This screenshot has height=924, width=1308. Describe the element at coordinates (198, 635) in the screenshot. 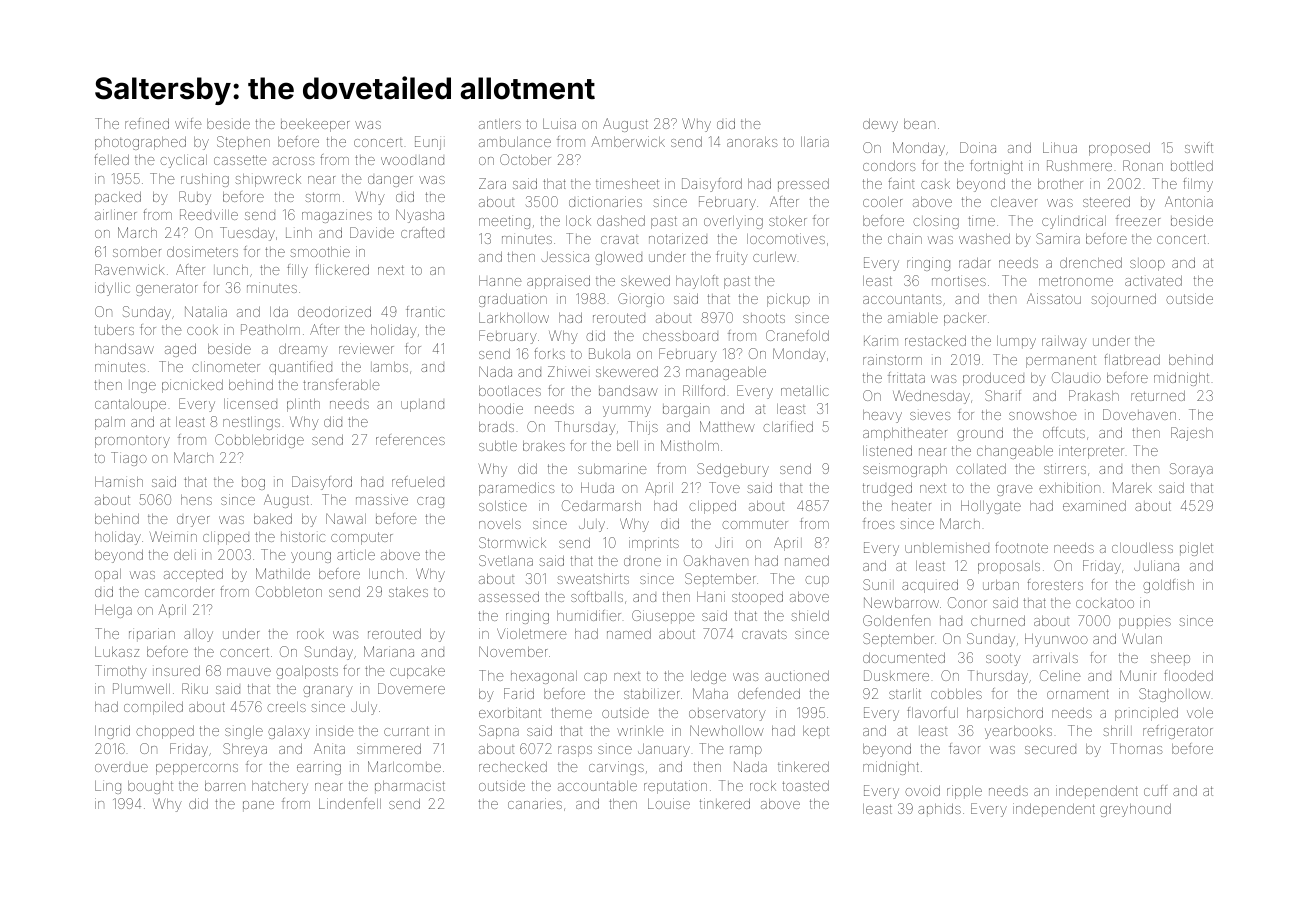

I see `alloy` at that location.
